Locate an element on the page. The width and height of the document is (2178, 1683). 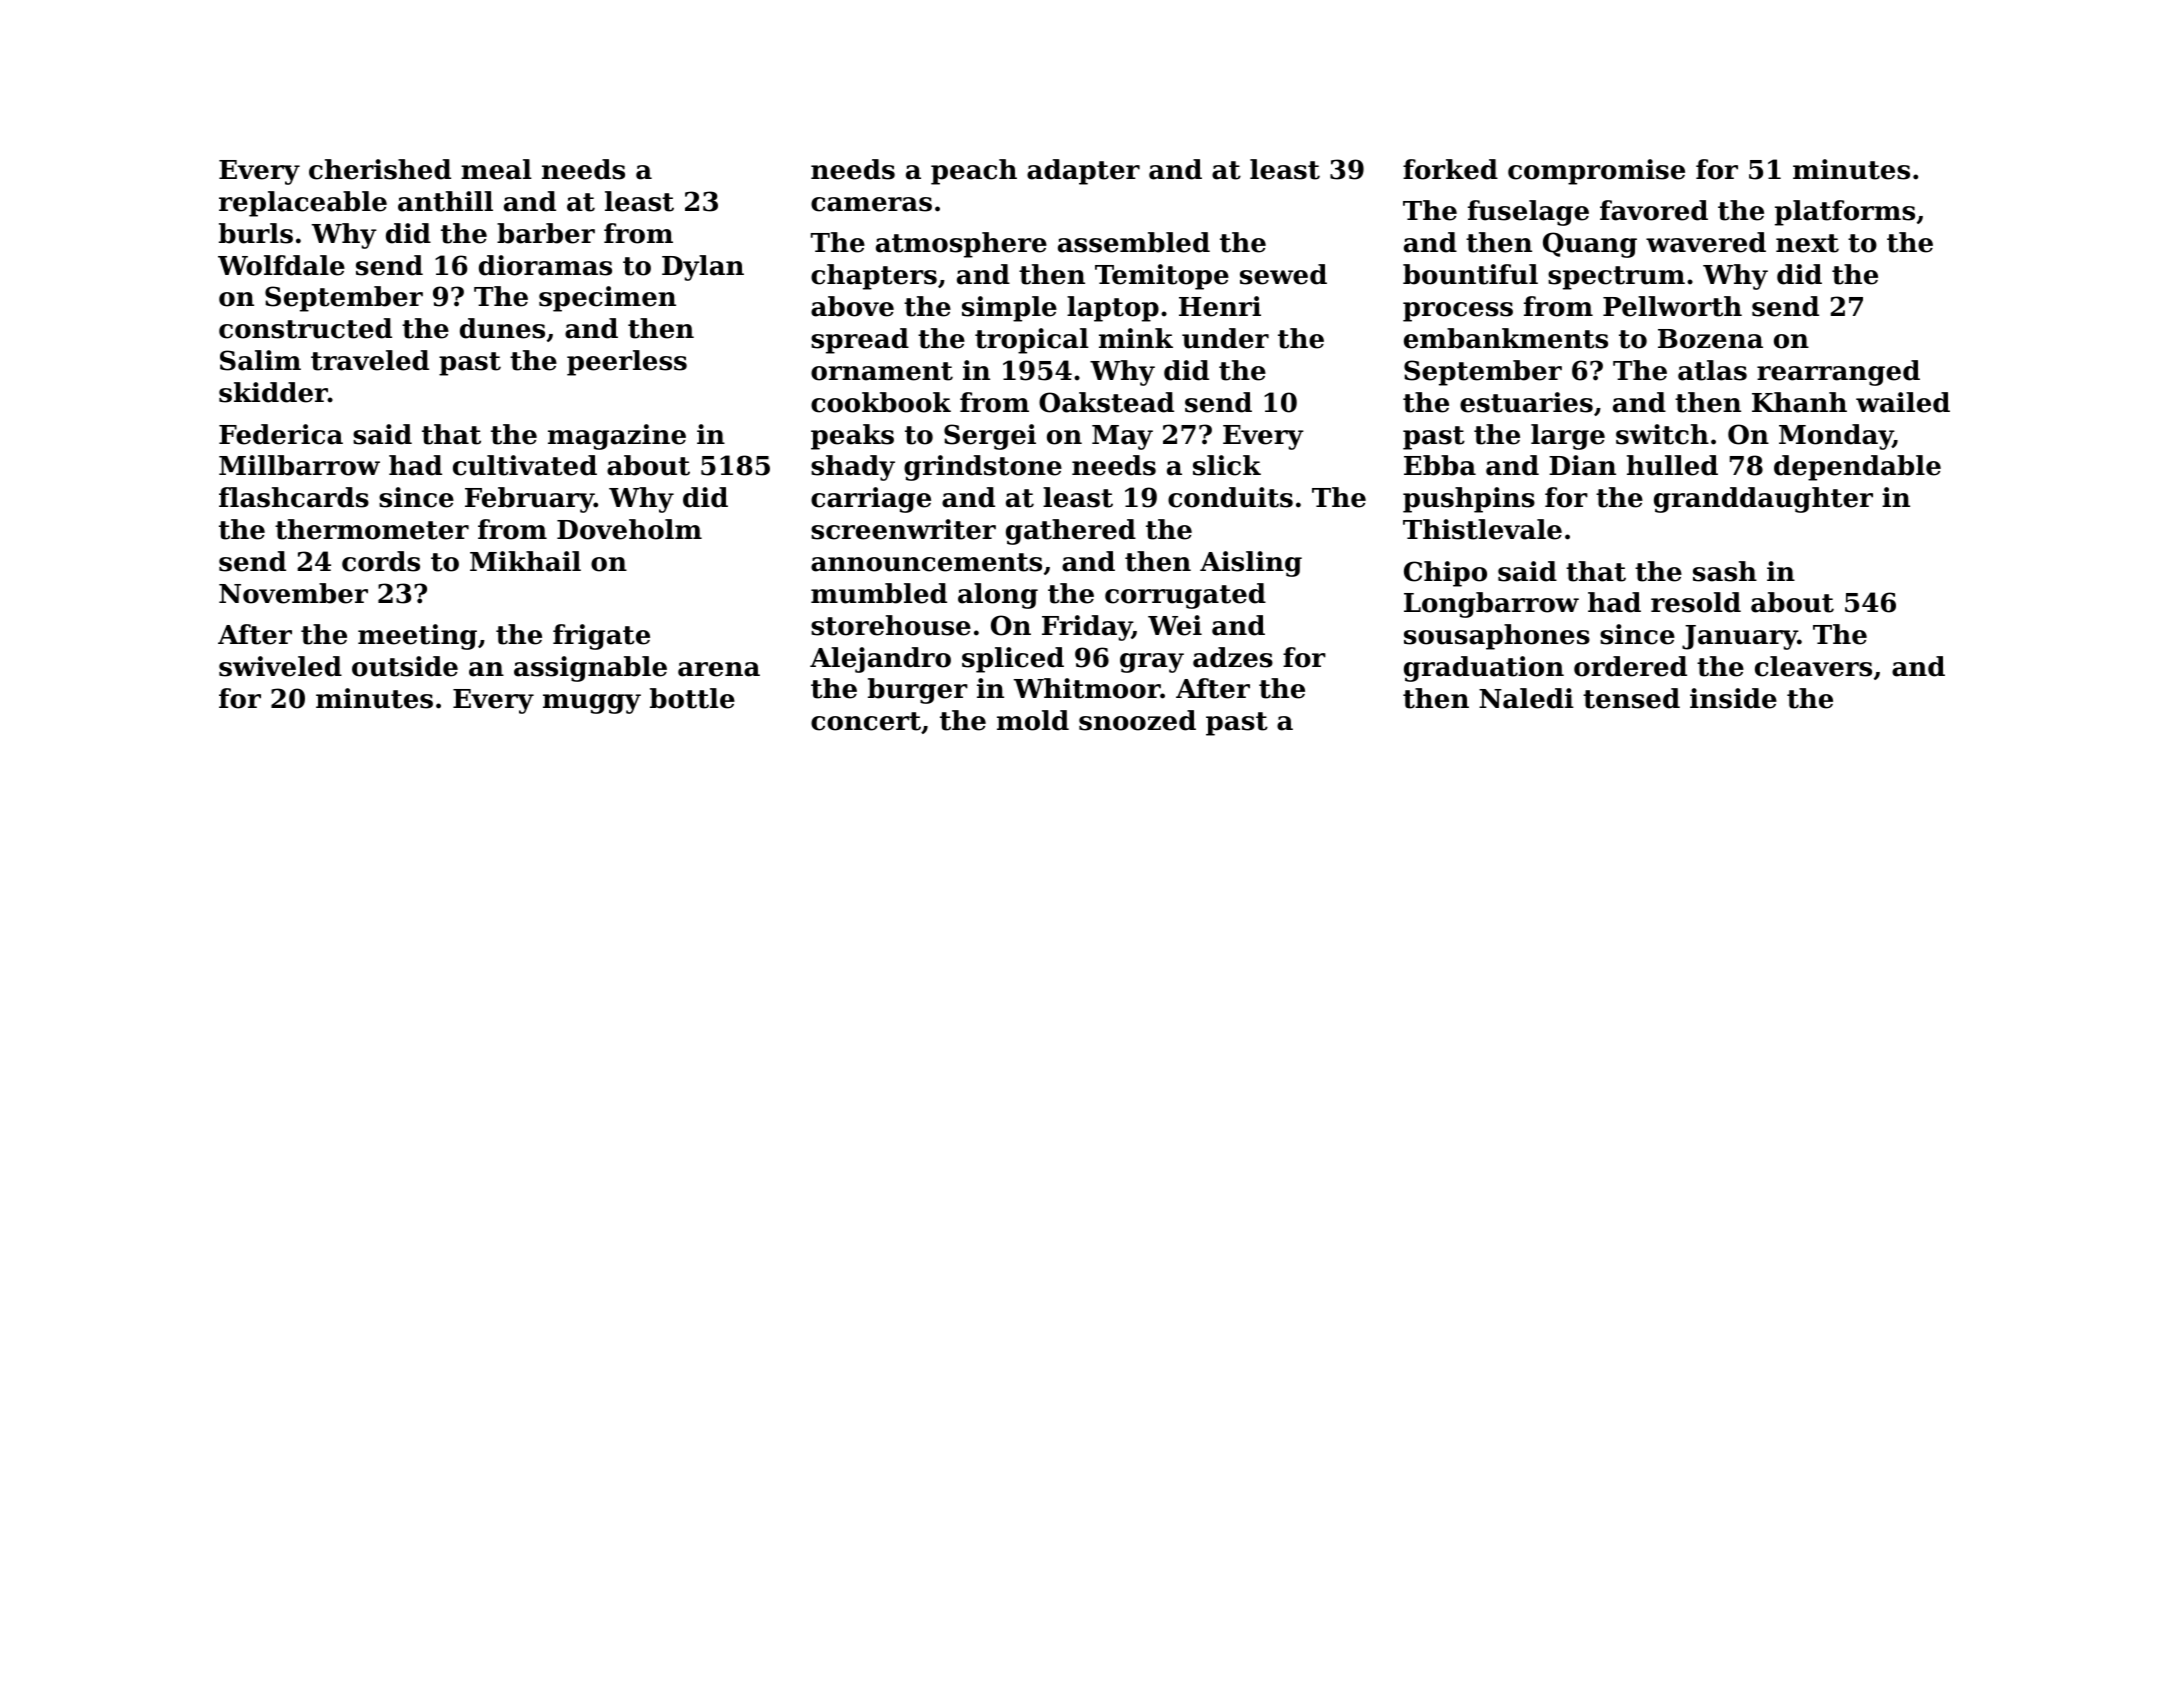
frigate is located at coordinates (601, 637).
